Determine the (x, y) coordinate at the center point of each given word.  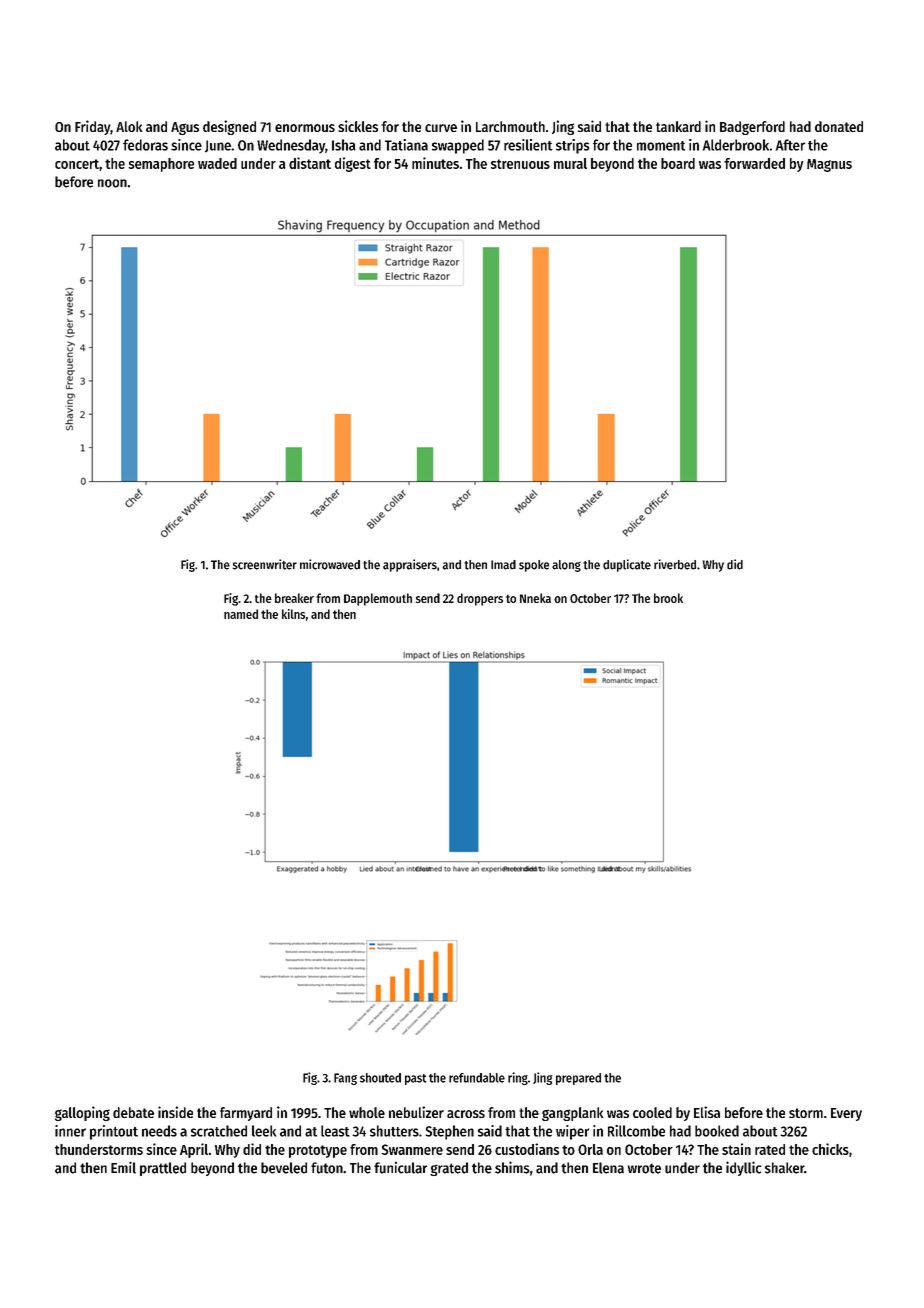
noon (112, 183)
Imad (503, 565)
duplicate (627, 565)
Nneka (535, 598)
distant (310, 163)
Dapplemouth (378, 599)
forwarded (754, 163)
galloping (82, 1113)
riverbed (675, 564)
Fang (345, 1079)
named (241, 614)
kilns (293, 614)
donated (839, 126)
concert (77, 164)
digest (353, 164)
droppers (480, 599)
